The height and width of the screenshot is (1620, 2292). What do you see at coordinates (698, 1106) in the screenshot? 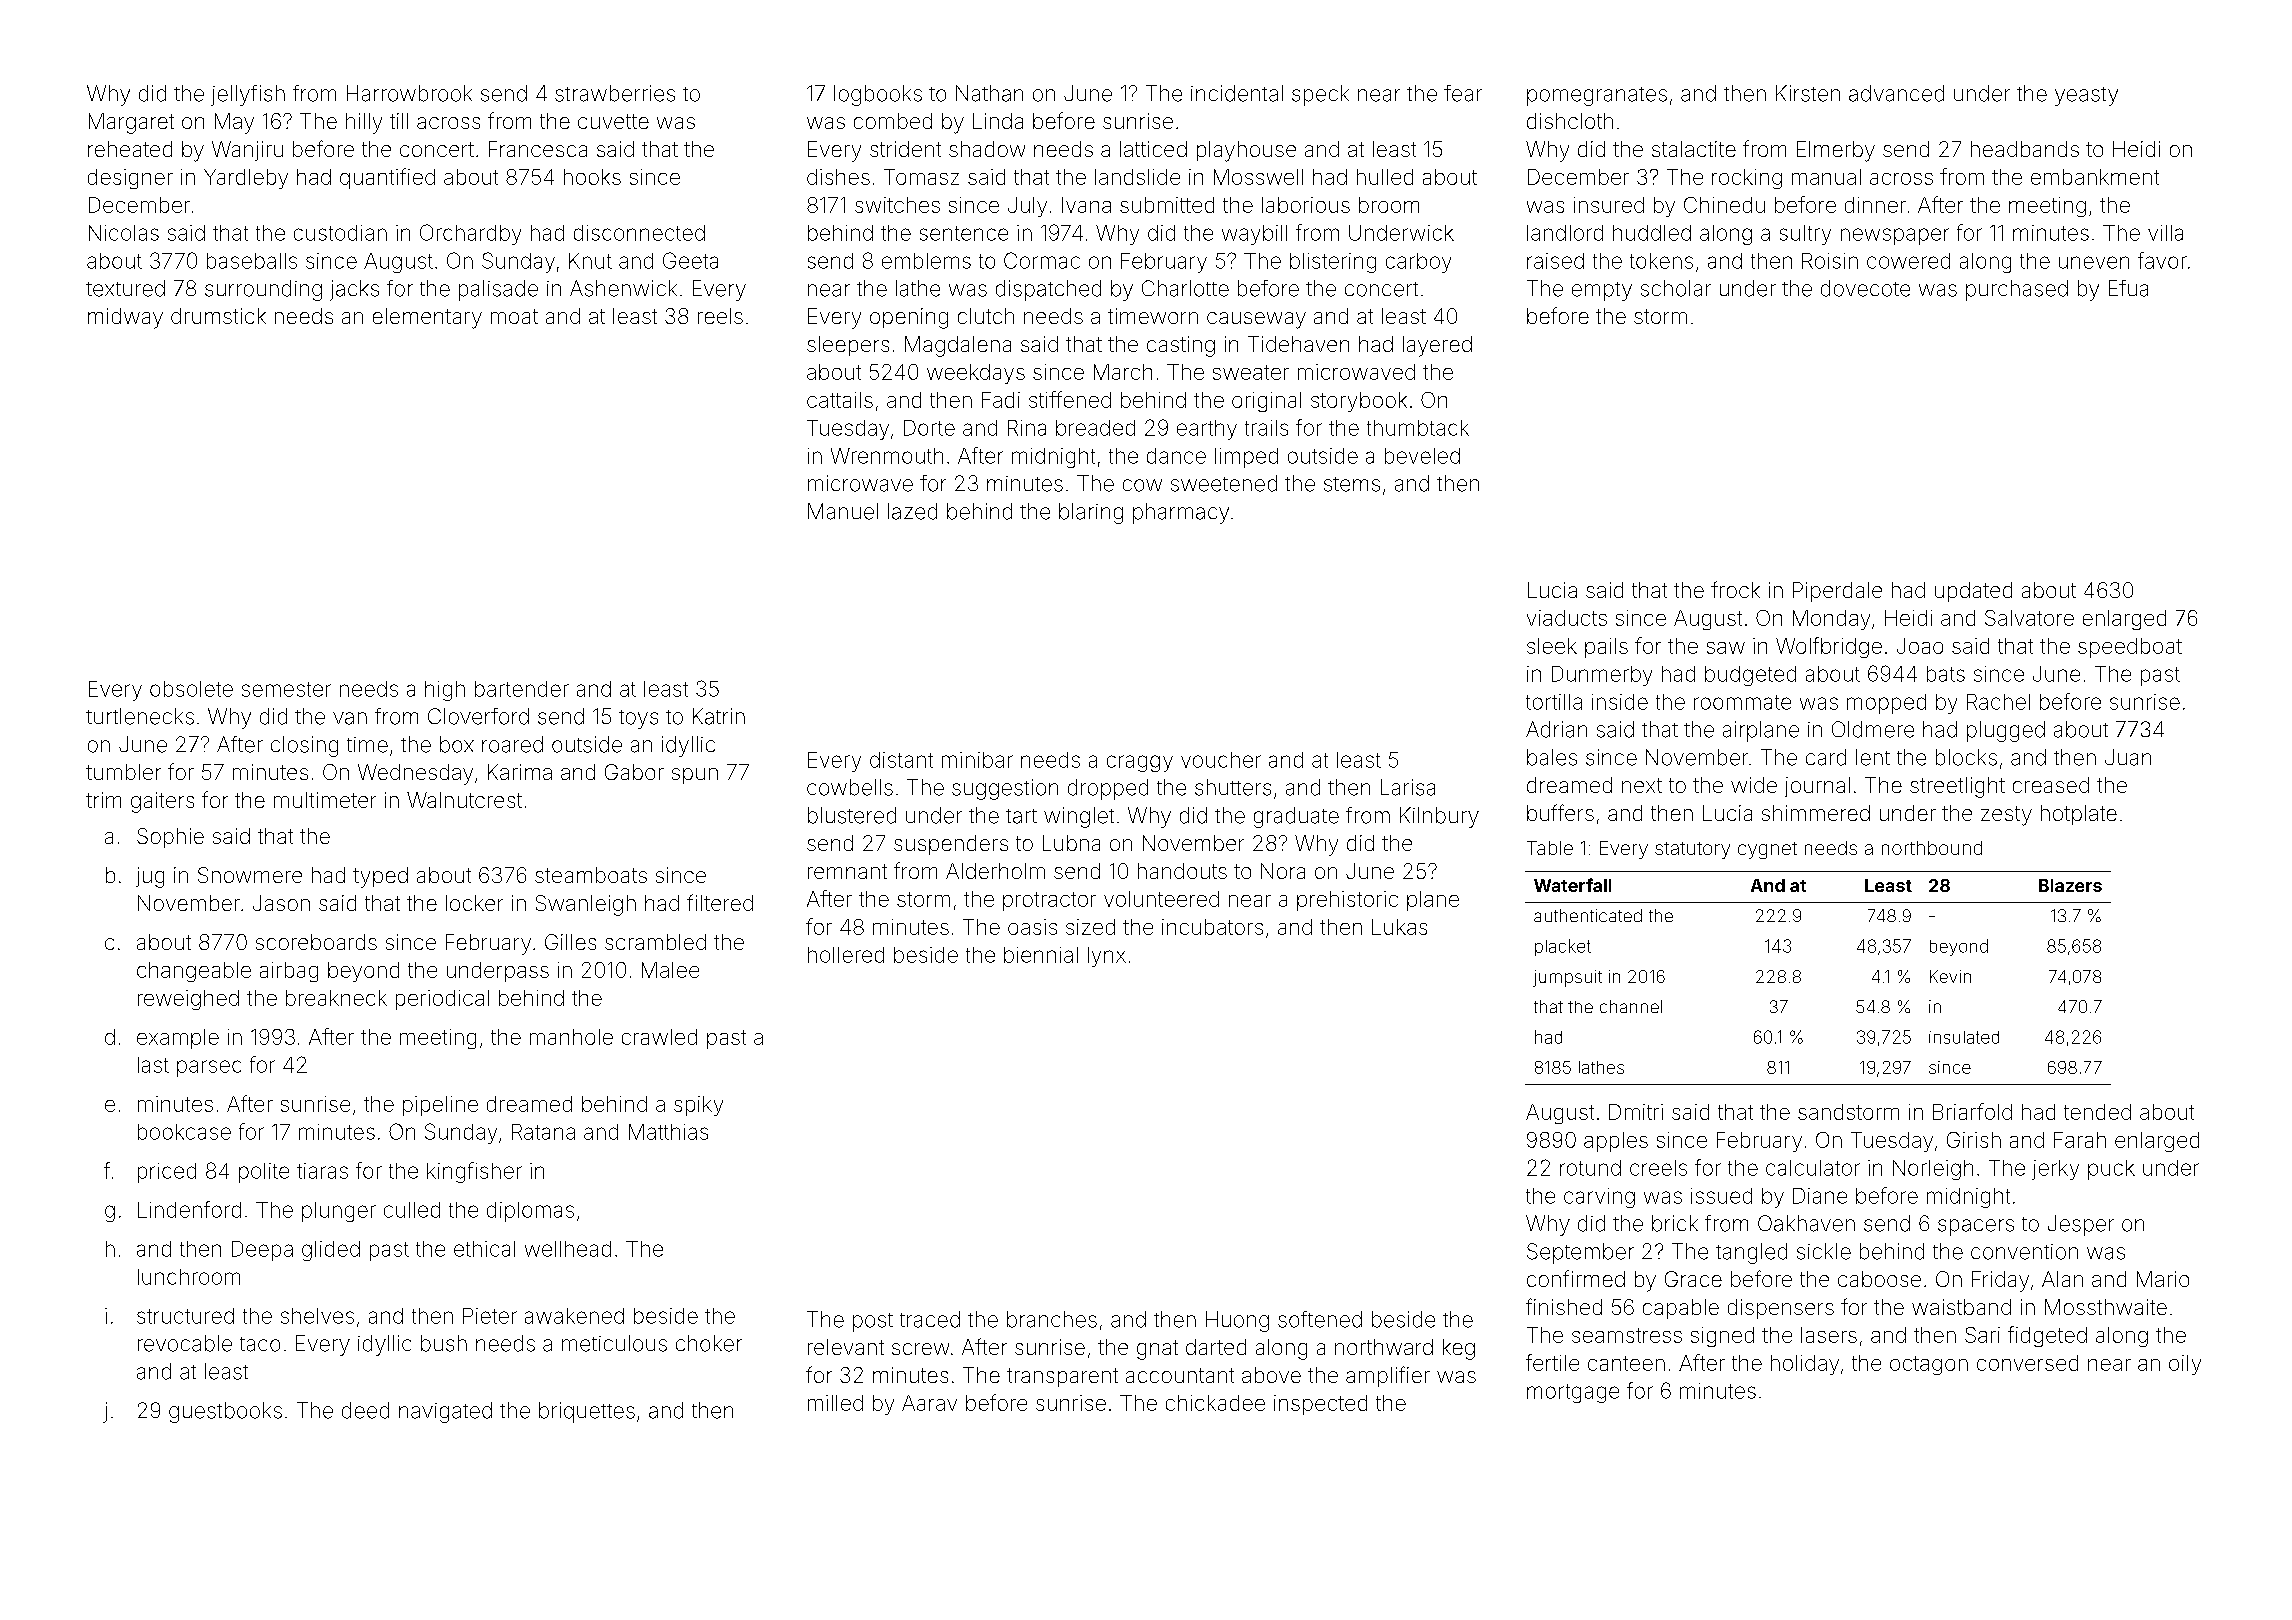
I see `spiky` at bounding box center [698, 1106].
